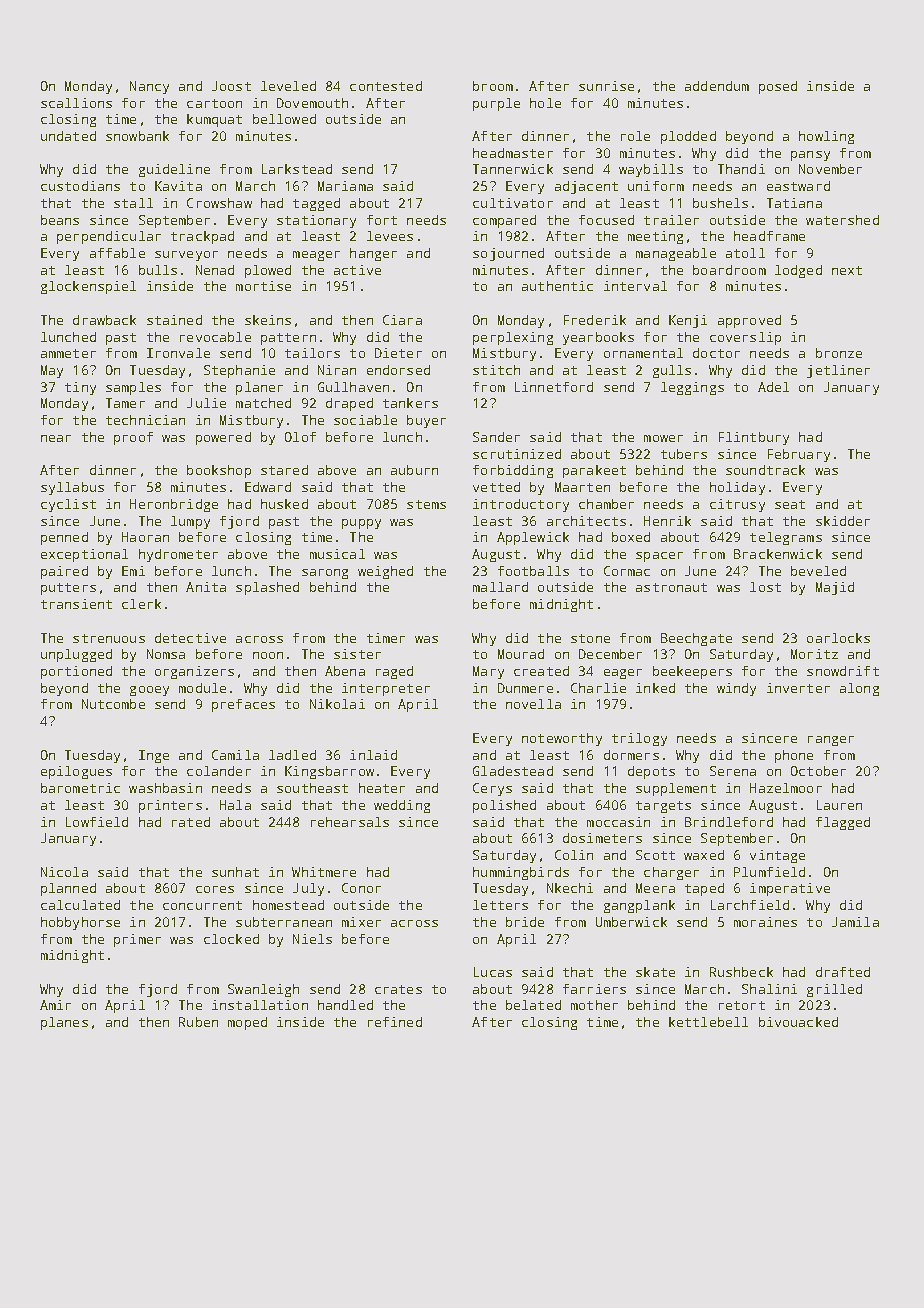  I want to click on sunrise, so click(606, 86).
